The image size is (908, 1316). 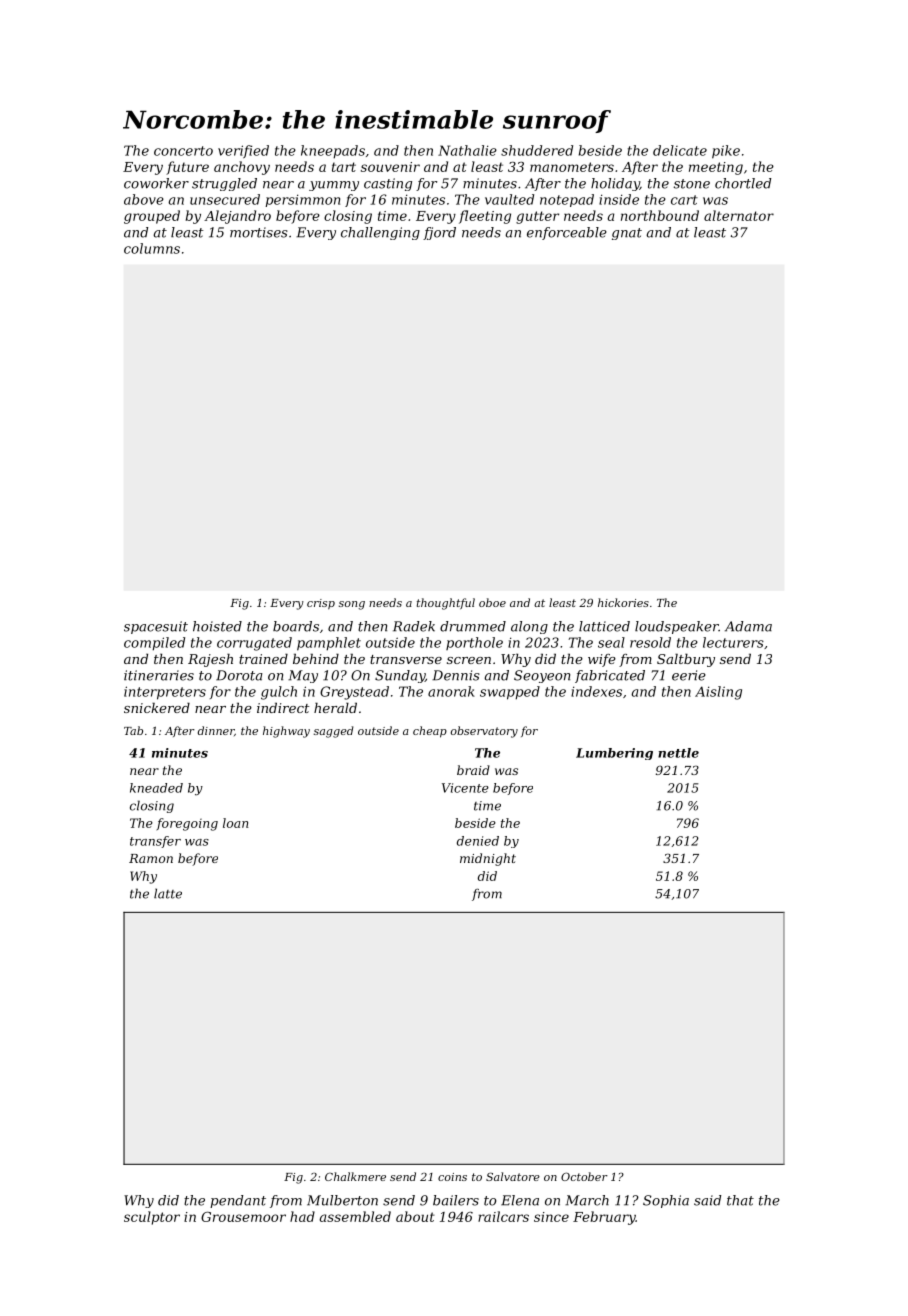 What do you see at coordinates (513, 1176) in the image?
I see `Salvatore` at bounding box center [513, 1176].
